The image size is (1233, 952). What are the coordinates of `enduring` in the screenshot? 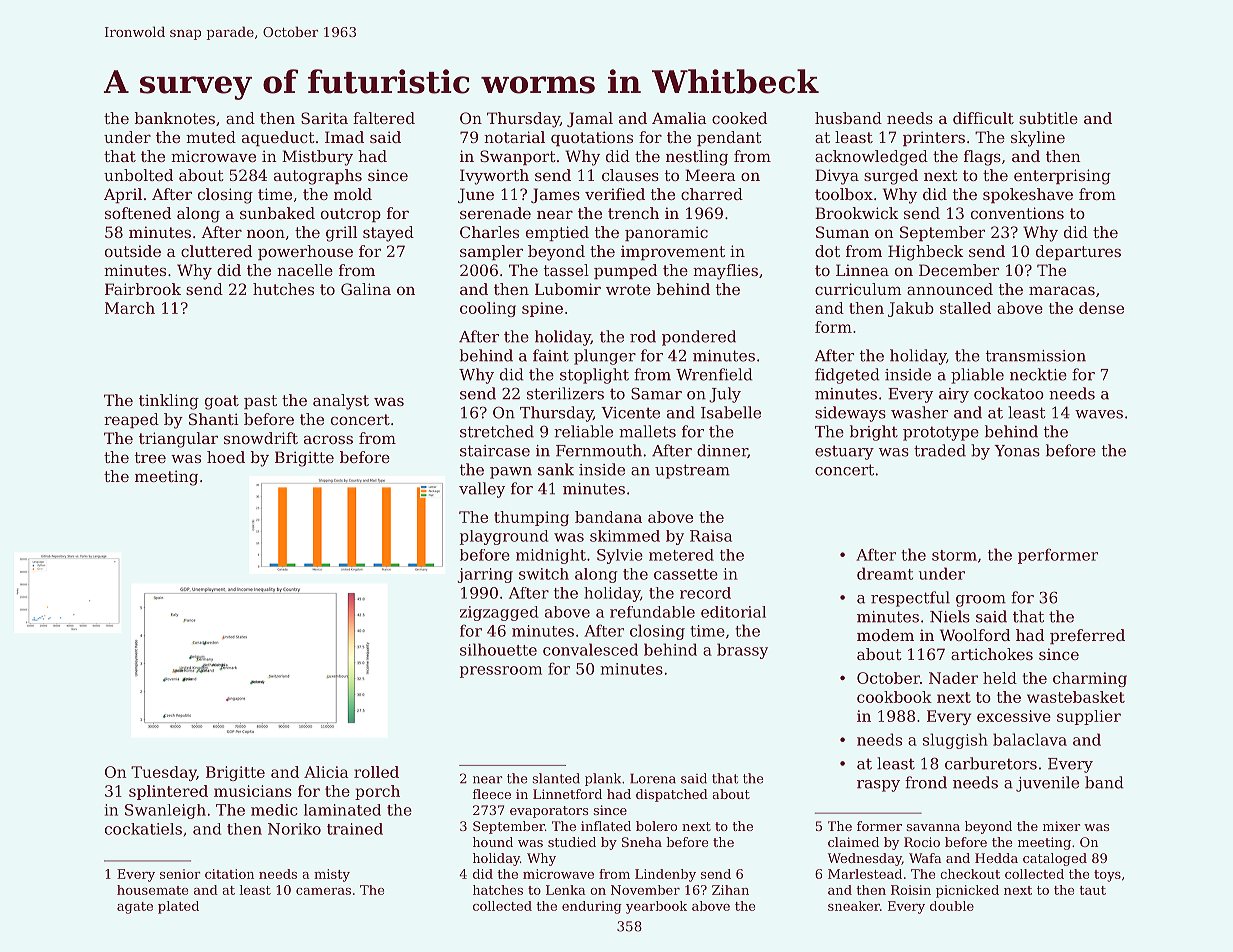 It's located at (592, 907).
